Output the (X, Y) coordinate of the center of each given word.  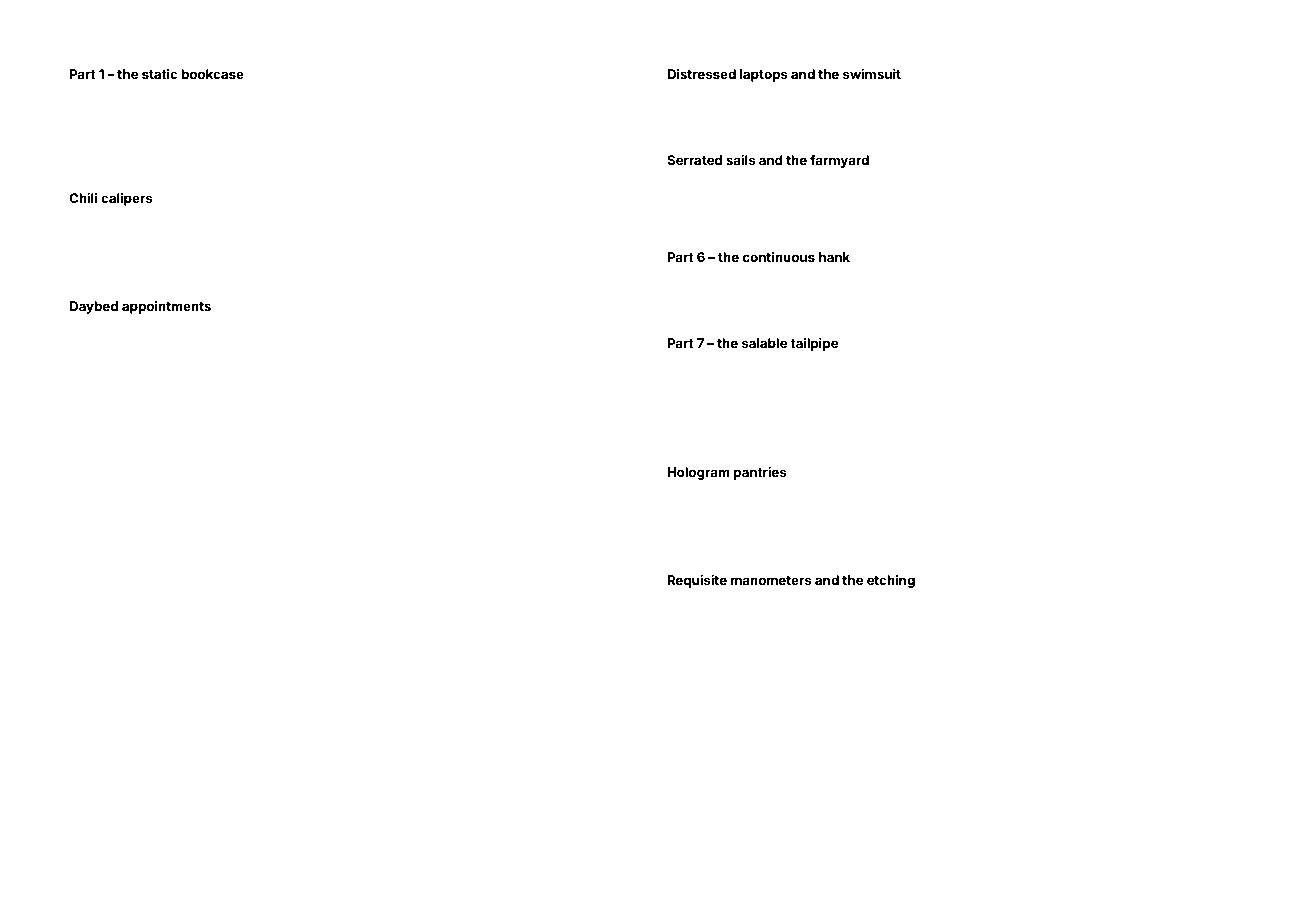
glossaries (688, 546)
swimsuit (872, 74)
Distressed (702, 74)
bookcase (212, 74)
